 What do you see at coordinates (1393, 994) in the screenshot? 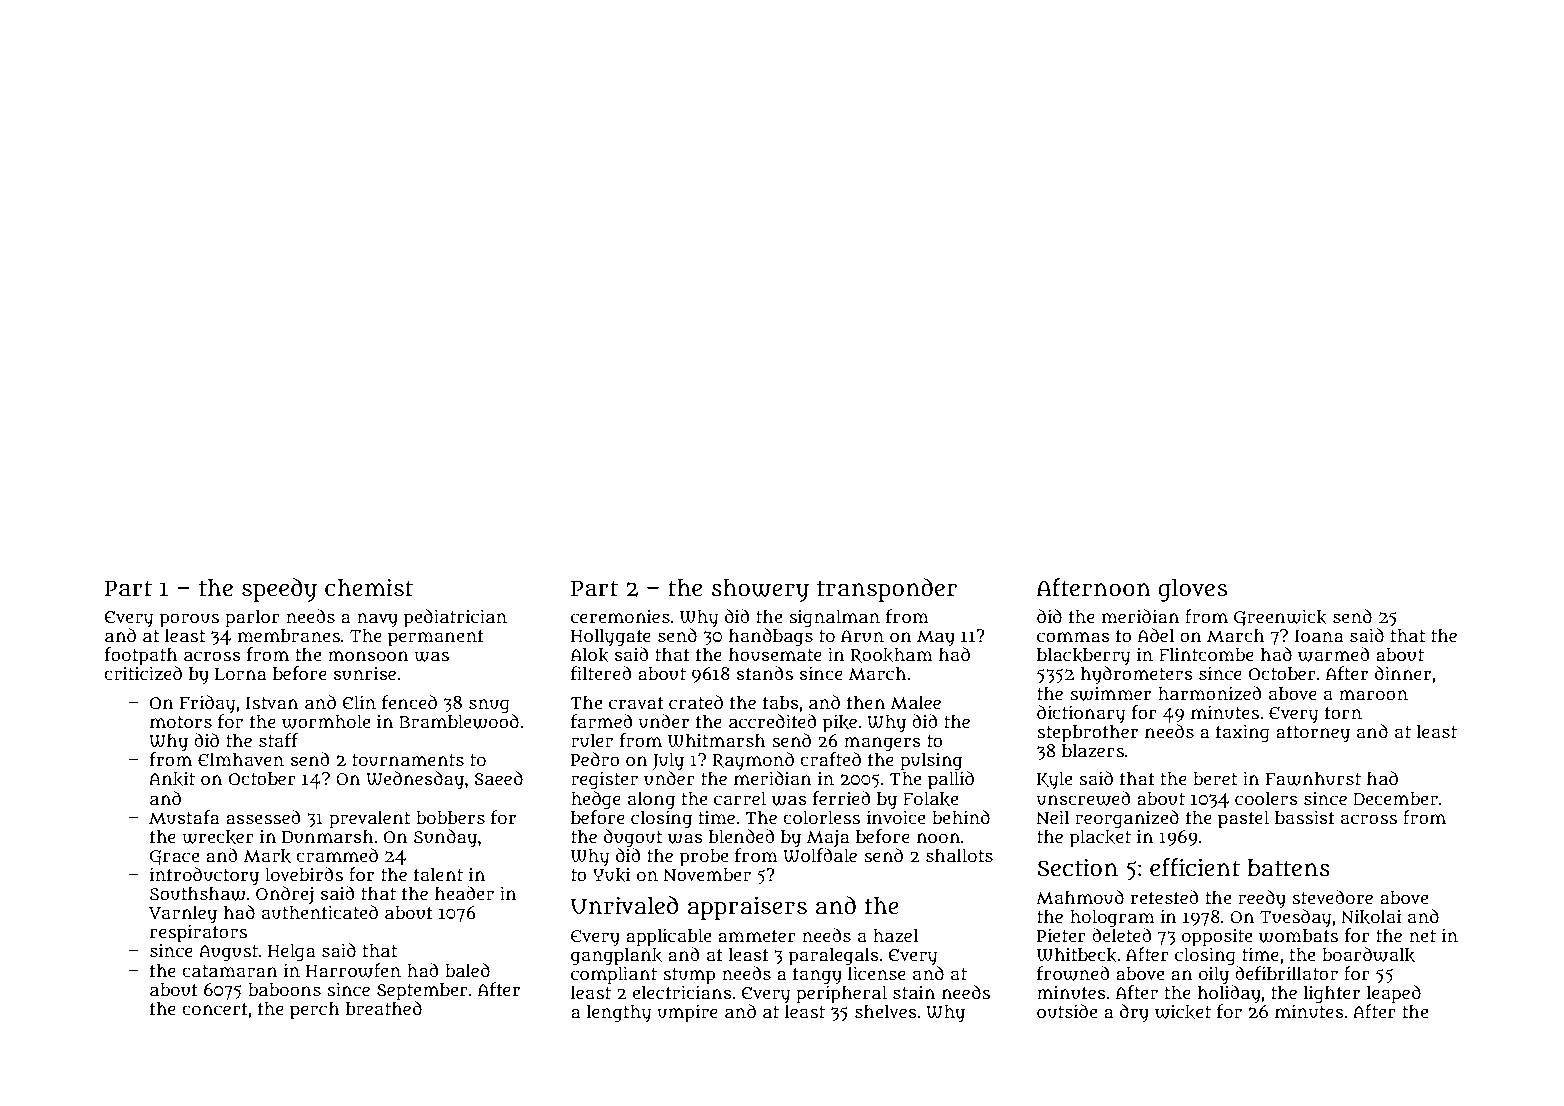
I see `leaped` at bounding box center [1393, 994].
